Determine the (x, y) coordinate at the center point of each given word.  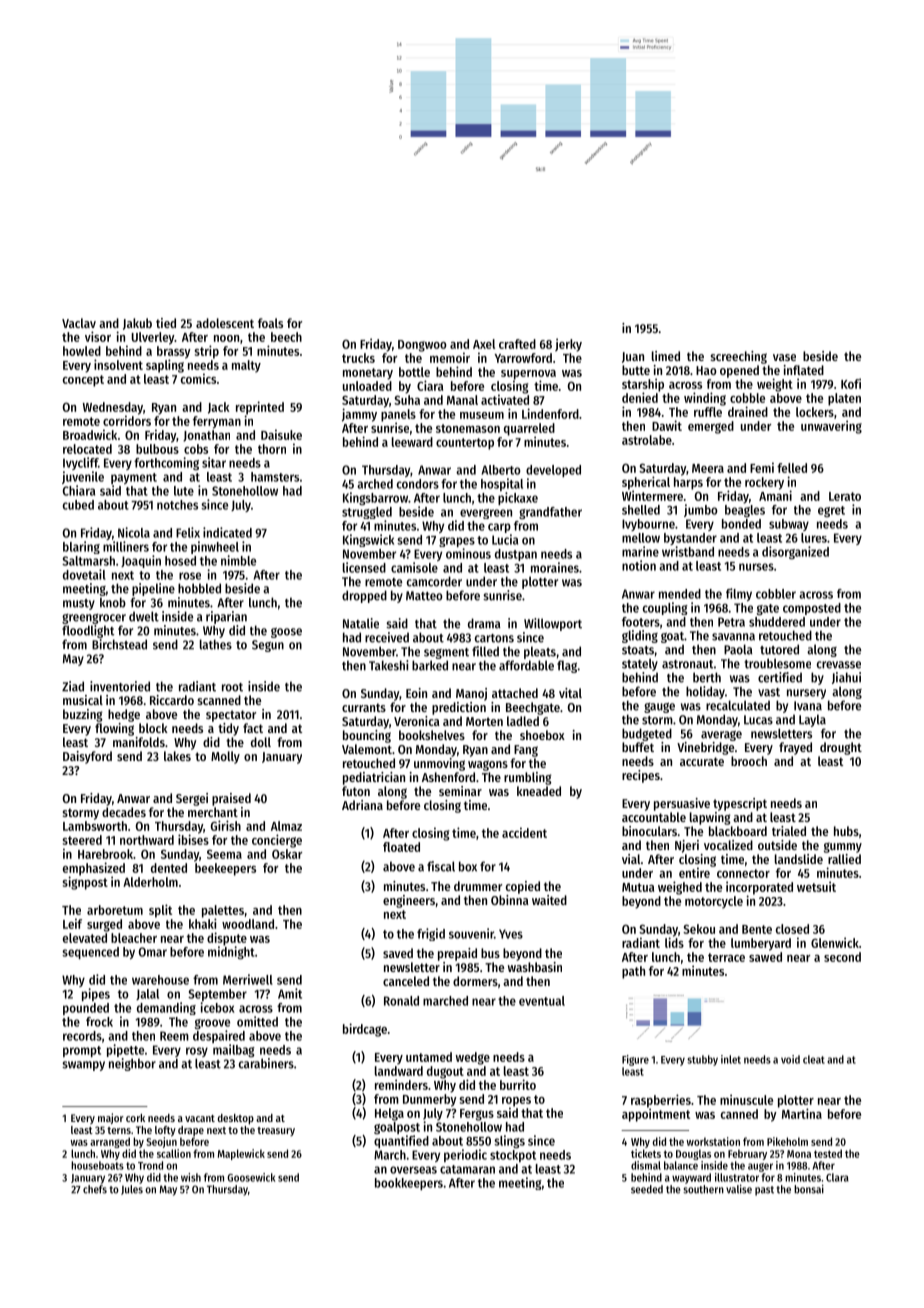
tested (828, 1153)
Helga (389, 1114)
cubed (78, 505)
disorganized (795, 553)
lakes (177, 756)
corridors (127, 420)
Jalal (147, 994)
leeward (412, 442)
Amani (775, 495)
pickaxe (518, 498)
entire (694, 872)
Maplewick (241, 1154)
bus (490, 953)
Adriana (362, 805)
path (633, 972)
